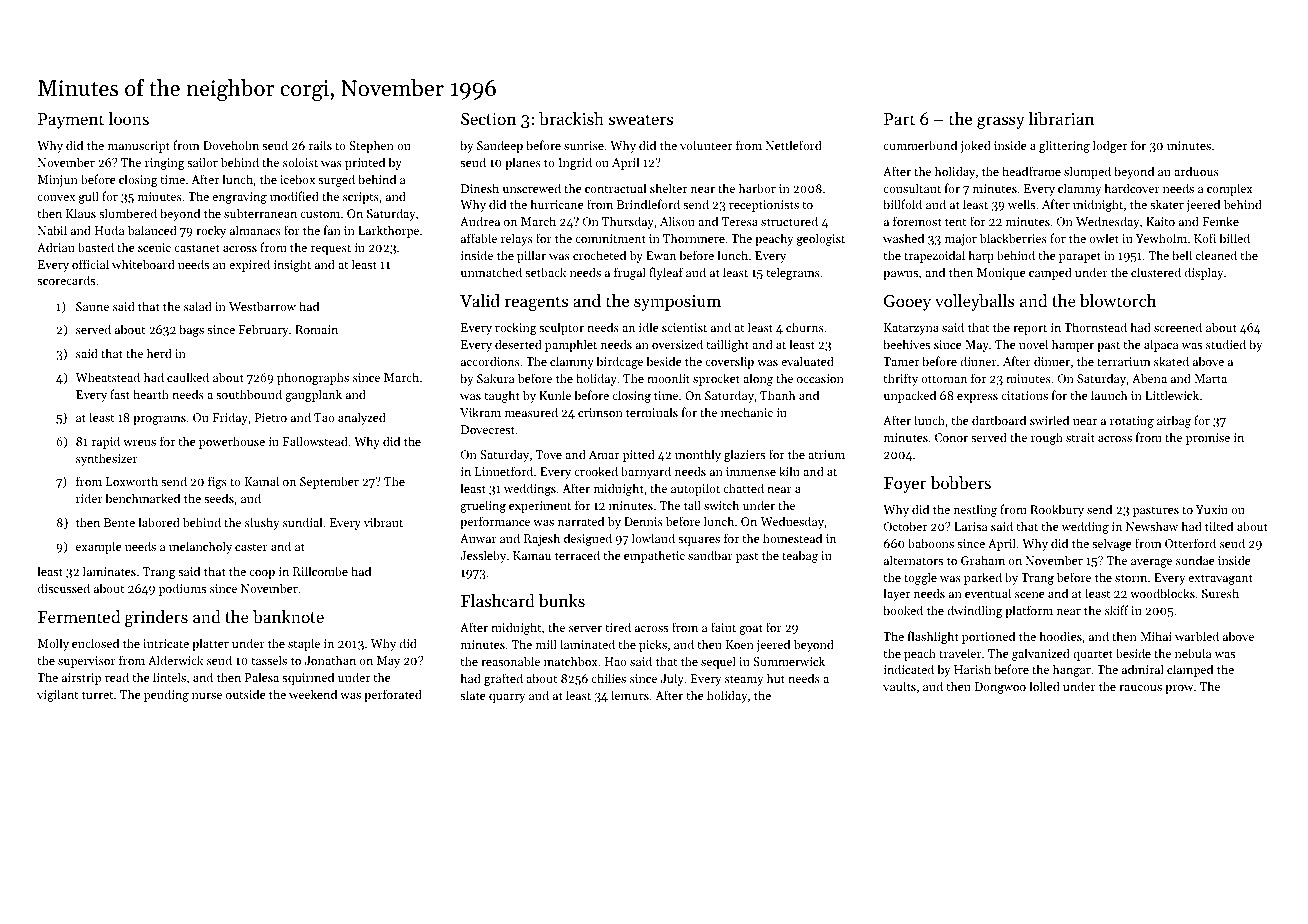 The height and width of the image is (924, 1308). What do you see at coordinates (581, 521) in the image?
I see `narrated` at bounding box center [581, 521].
